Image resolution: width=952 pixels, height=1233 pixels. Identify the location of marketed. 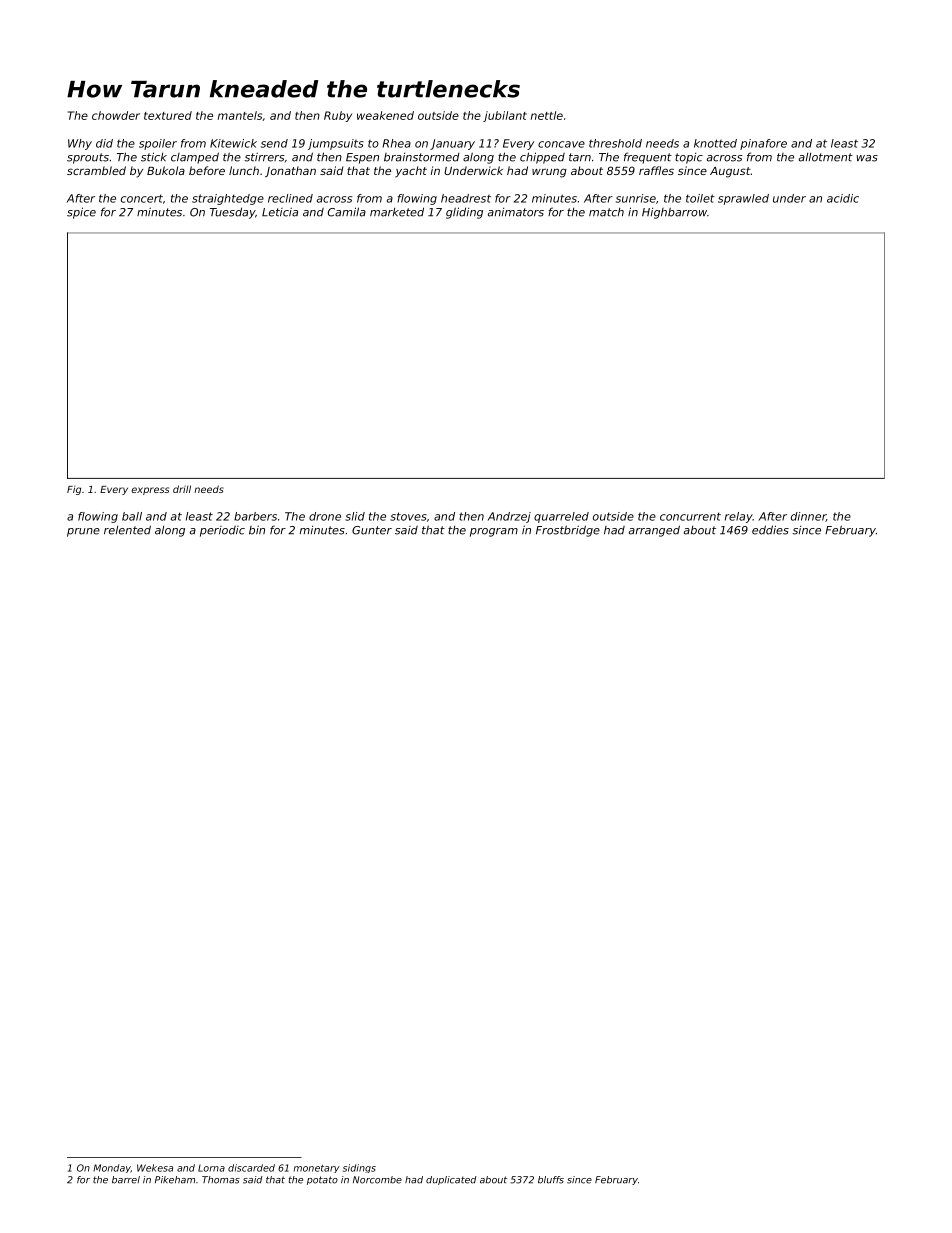
(397, 212).
